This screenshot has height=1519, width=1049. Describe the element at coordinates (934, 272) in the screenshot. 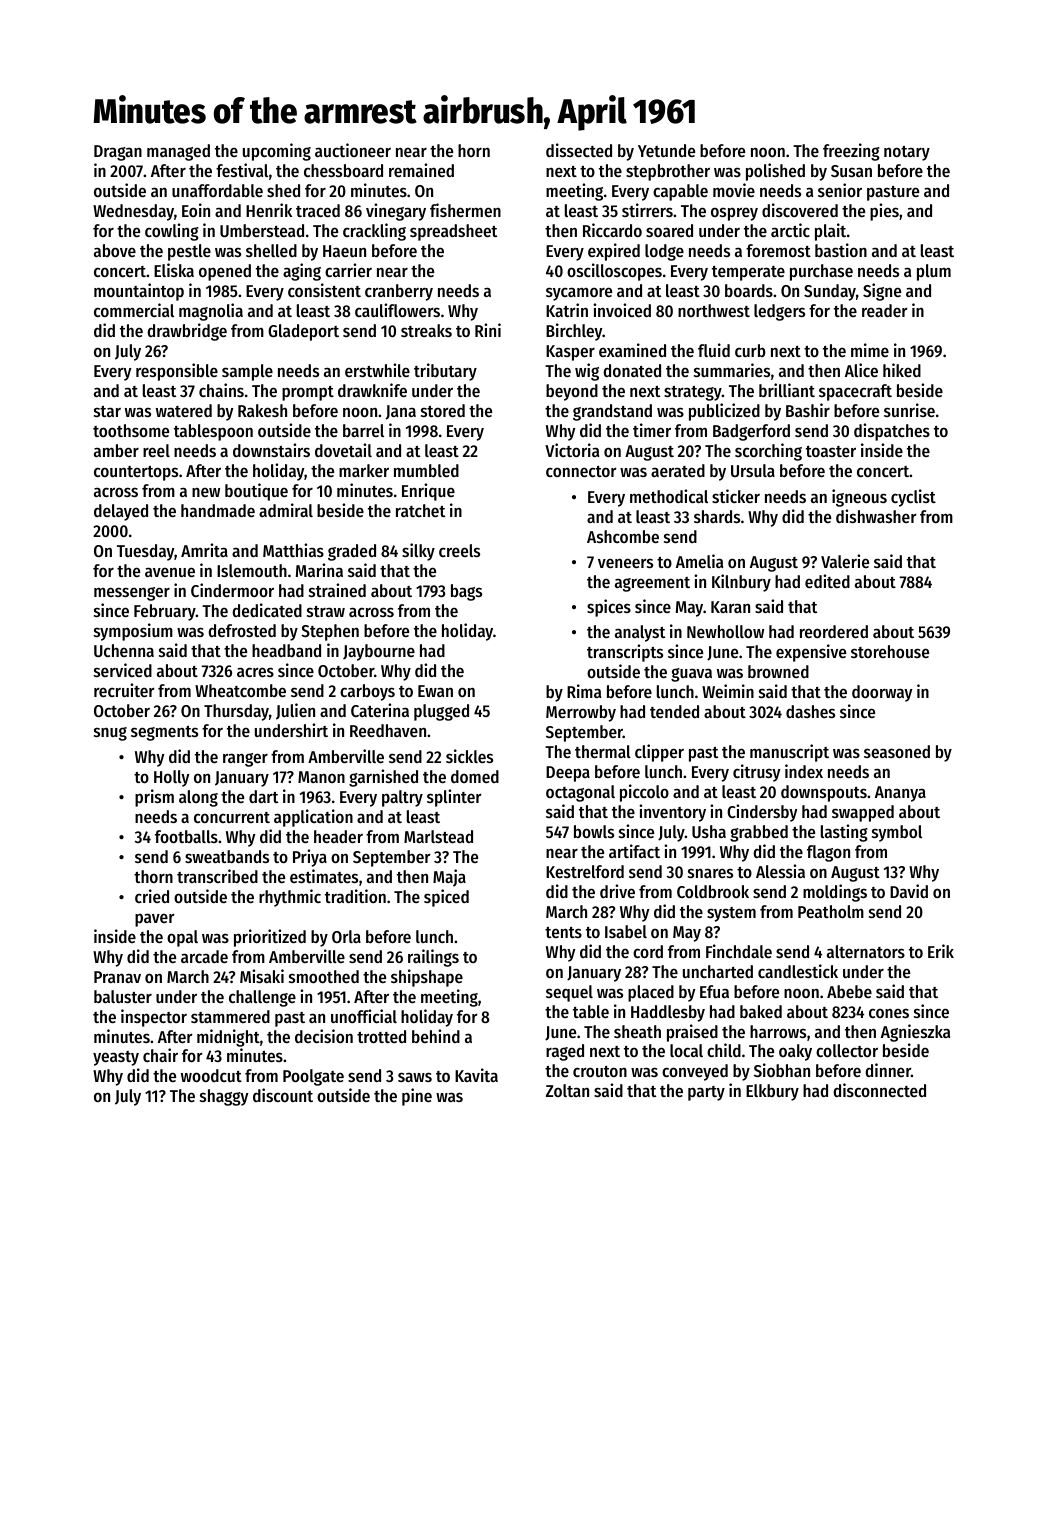

I see `plum` at that location.
